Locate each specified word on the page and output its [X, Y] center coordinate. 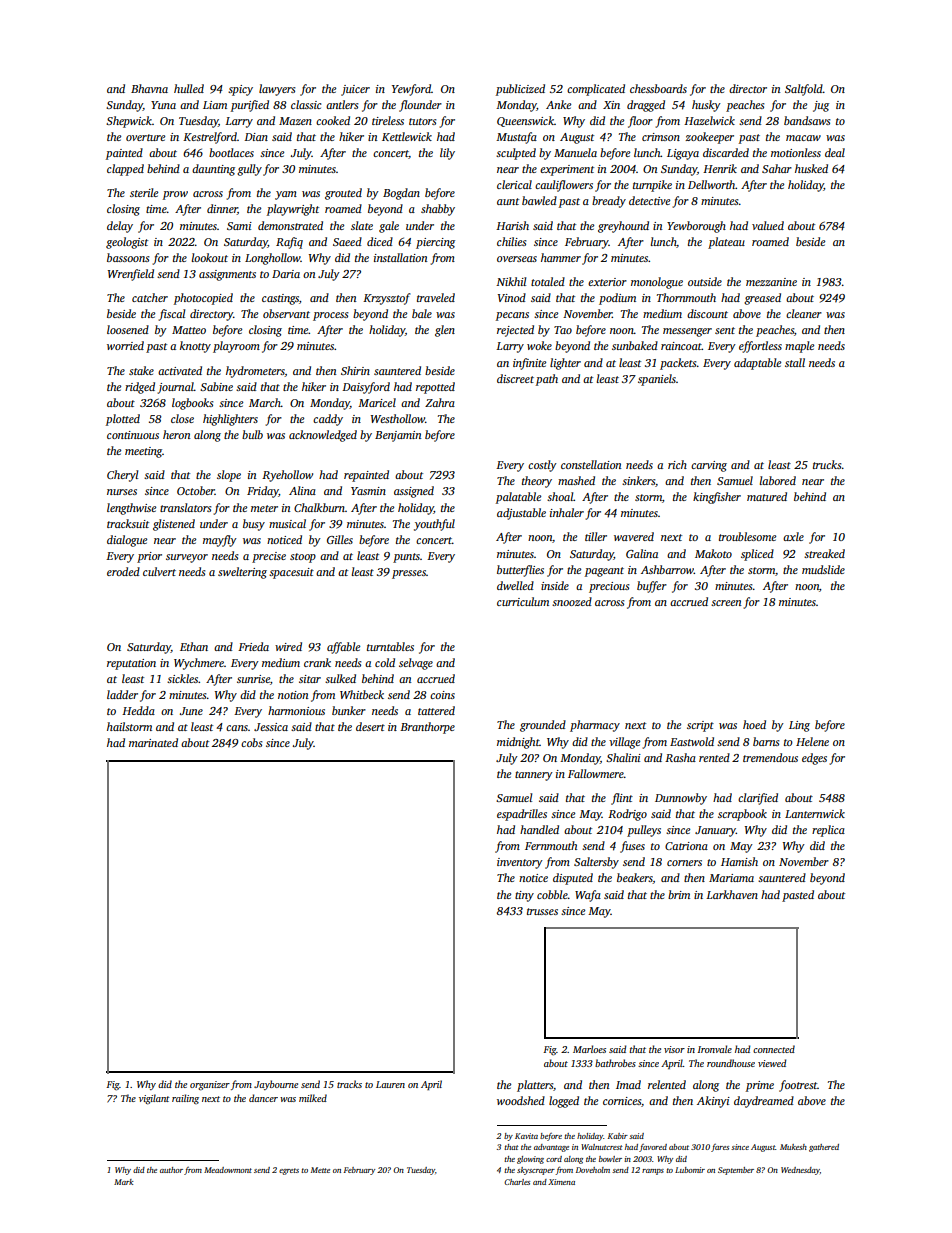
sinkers [638, 480]
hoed [754, 724]
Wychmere [199, 664]
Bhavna [149, 88]
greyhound [623, 227]
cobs [252, 742]
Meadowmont [228, 1170]
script [700, 726]
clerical [514, 184]
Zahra [440, 402]
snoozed [572, 601]
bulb [252, 434]
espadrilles [522, 815]
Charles [517, 1182]
